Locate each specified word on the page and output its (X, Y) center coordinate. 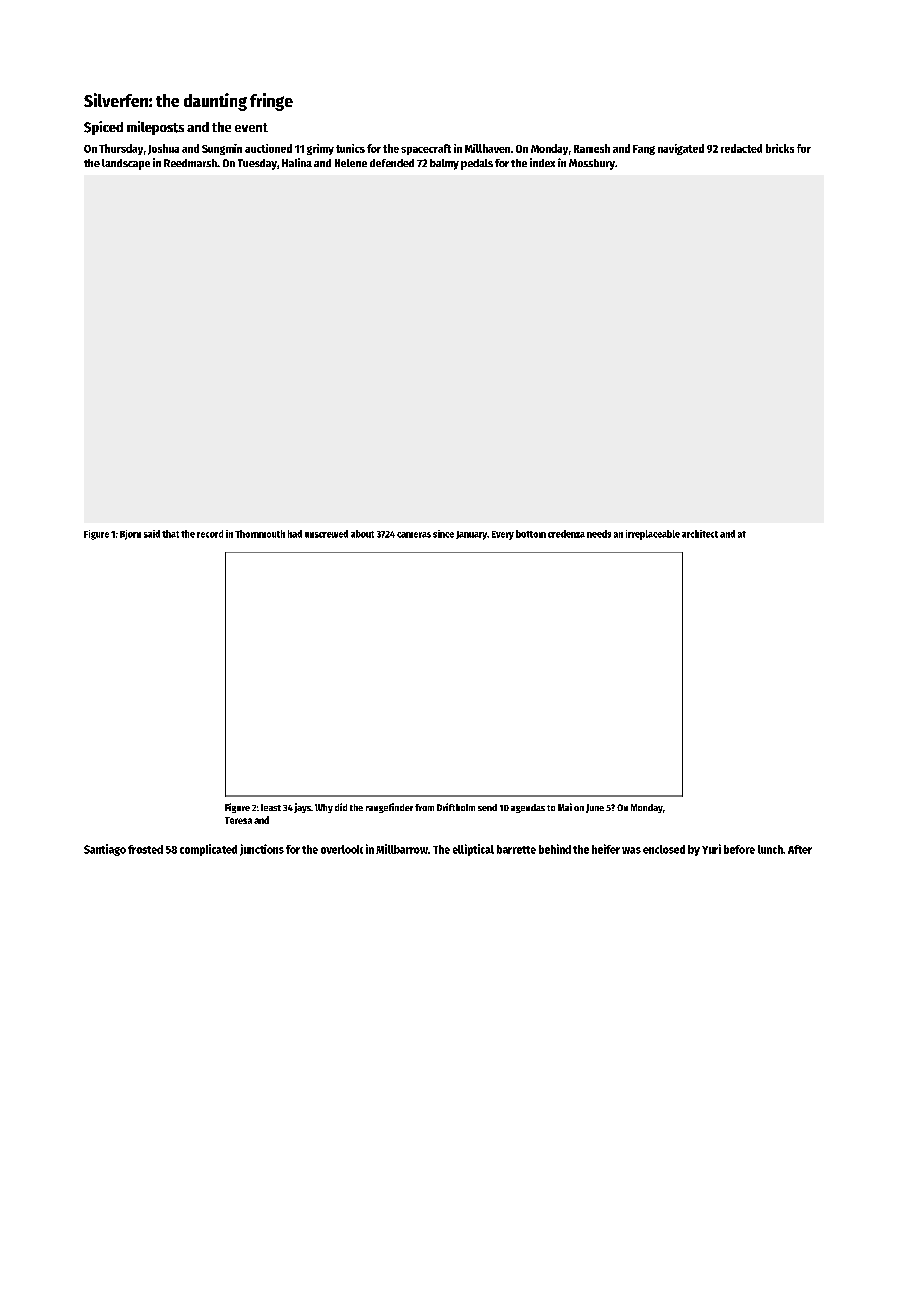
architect (700, 534)
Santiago (105, 850)
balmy (444, 164)
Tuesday (257, 164)
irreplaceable (653, 535)
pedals (477, 164)
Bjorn (130, 535)
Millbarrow (402, 849)
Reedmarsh (190, 163)
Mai (565, 807)
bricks (780, 148)
